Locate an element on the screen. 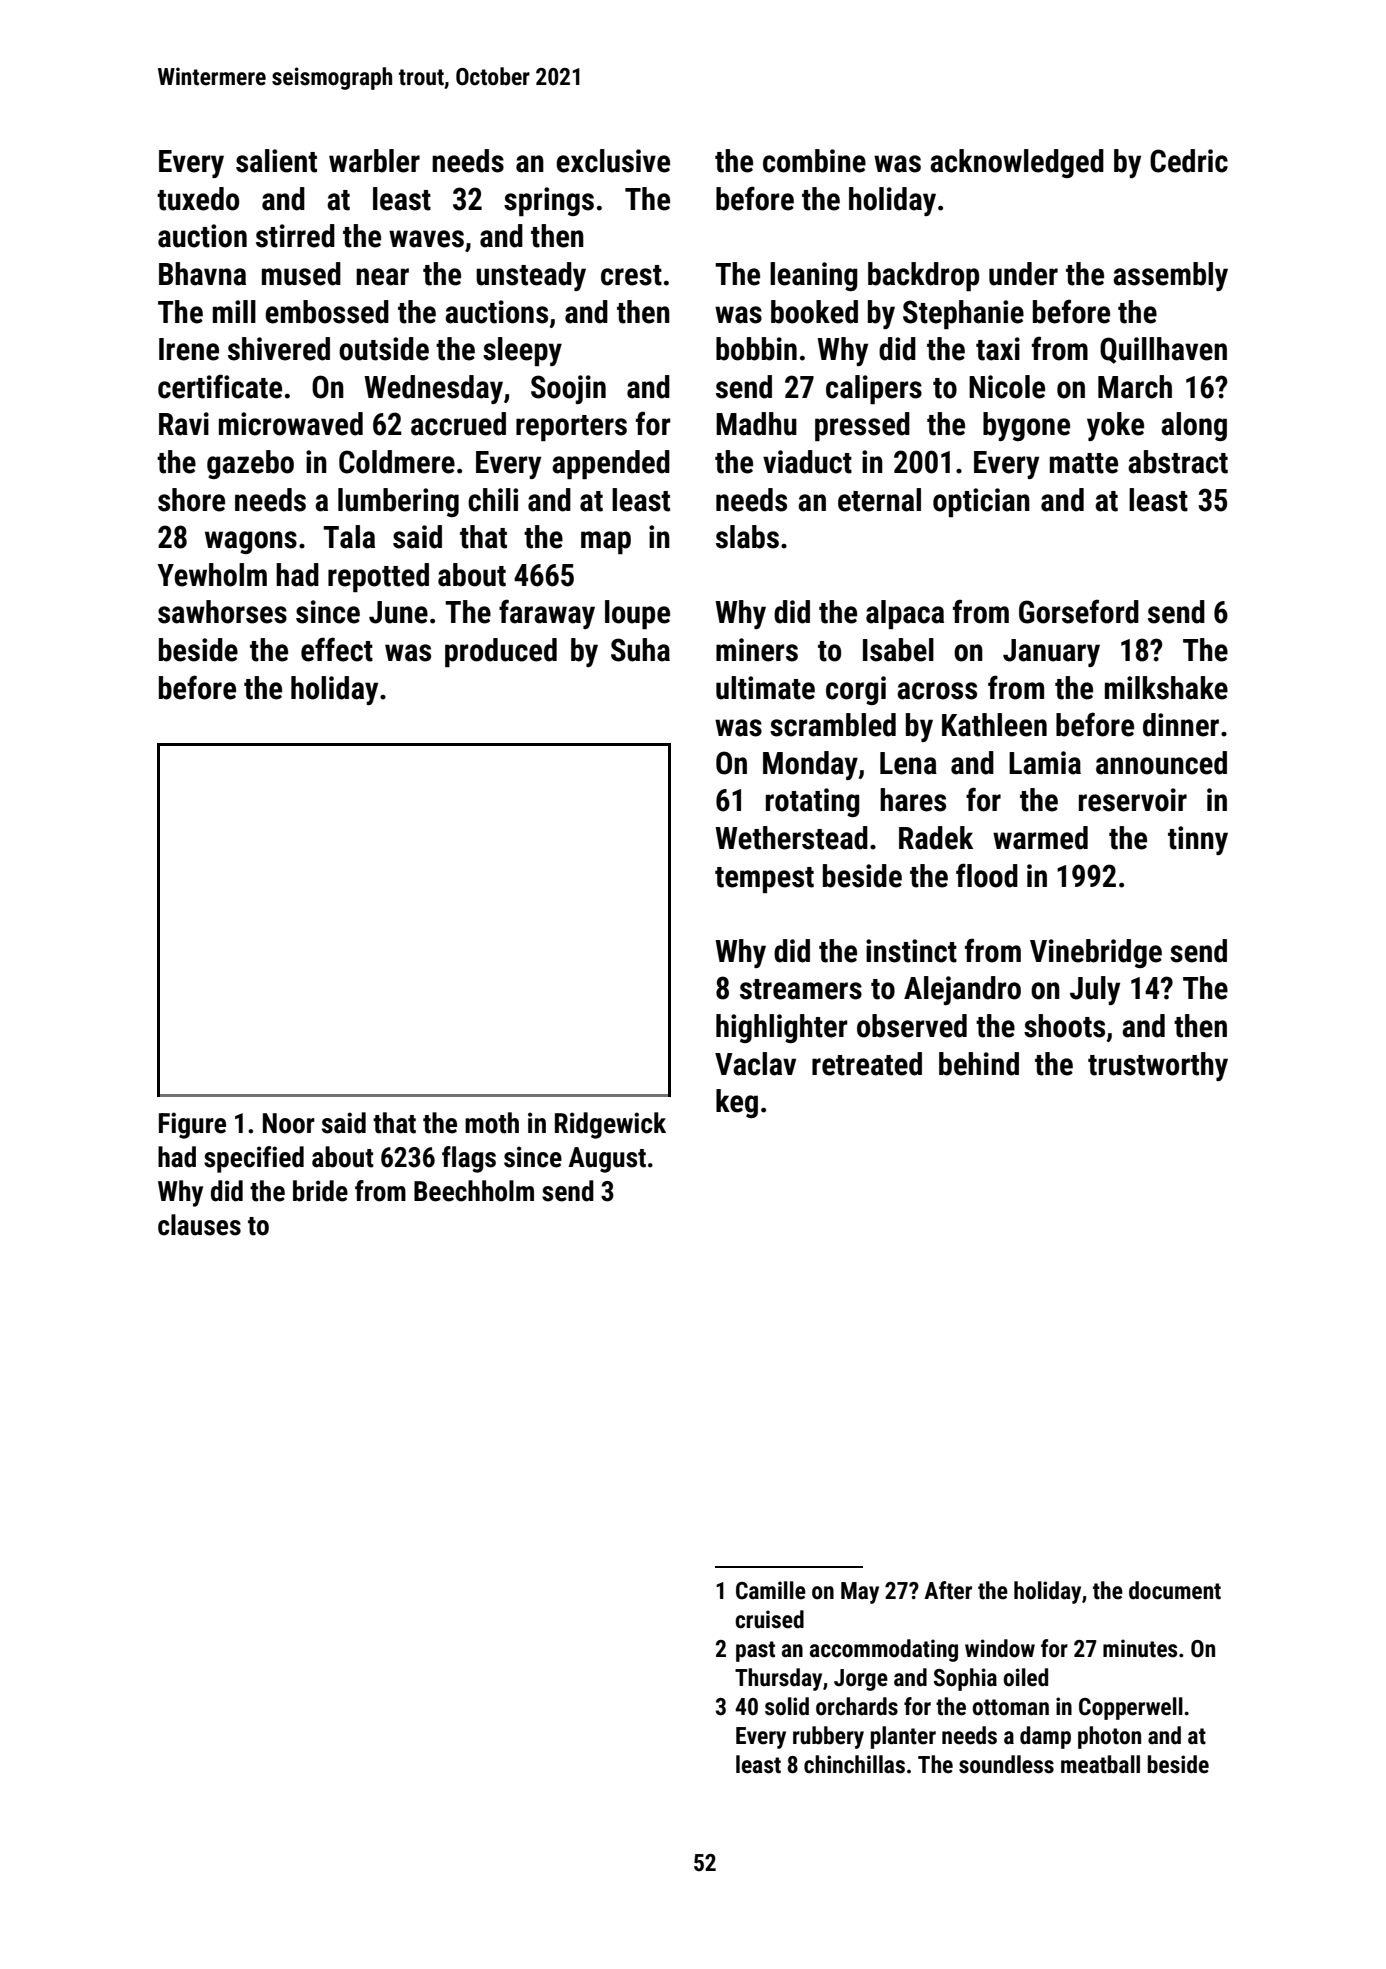 The image size is (1386, 1969). under is located at coordinates (1023, 274).
